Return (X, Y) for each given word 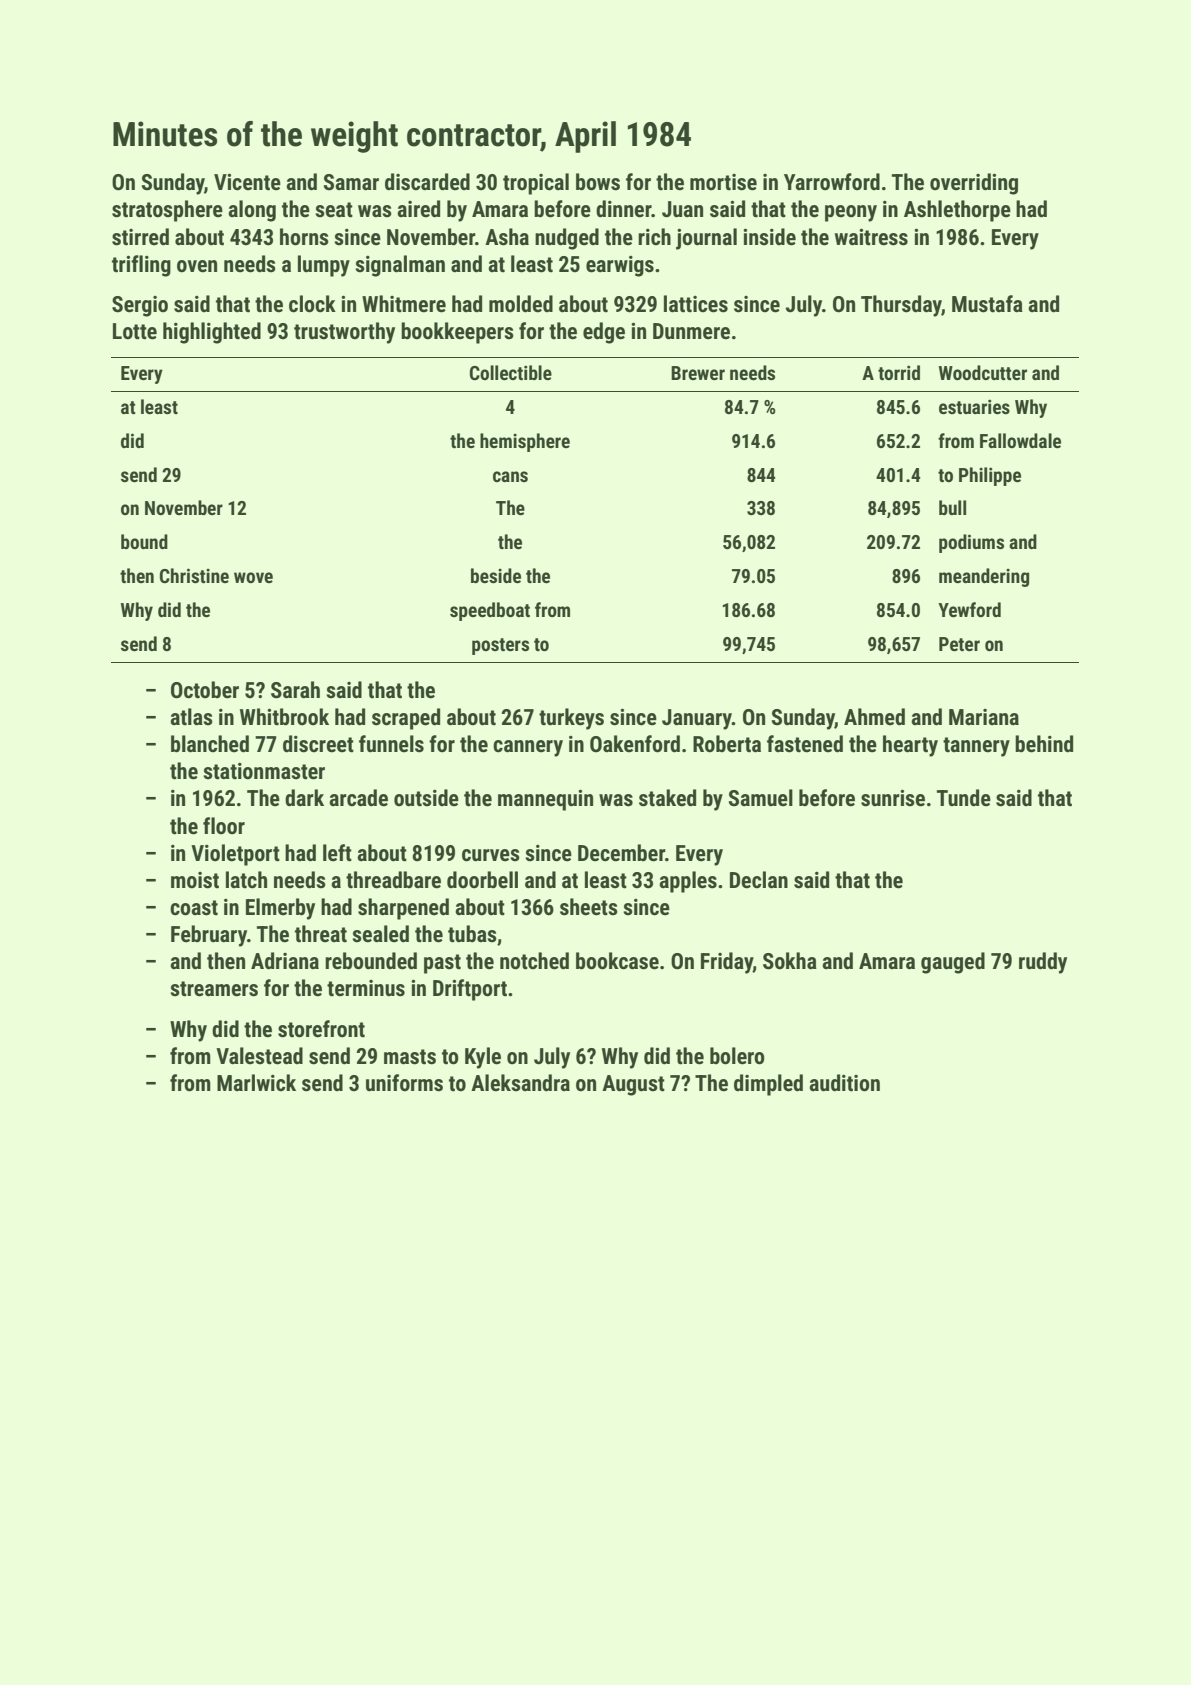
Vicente (247, 182)
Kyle (483, 1058)
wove (253, 577)
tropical (536, 184)
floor (224, 826)
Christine (194, 575)
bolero (737, 1056)
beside (496, 575)
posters (500, 646)
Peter (959, 644)
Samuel (761, 798)
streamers (214, 989)
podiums (971, 543)
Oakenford (635, 744)
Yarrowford (832, 182)
